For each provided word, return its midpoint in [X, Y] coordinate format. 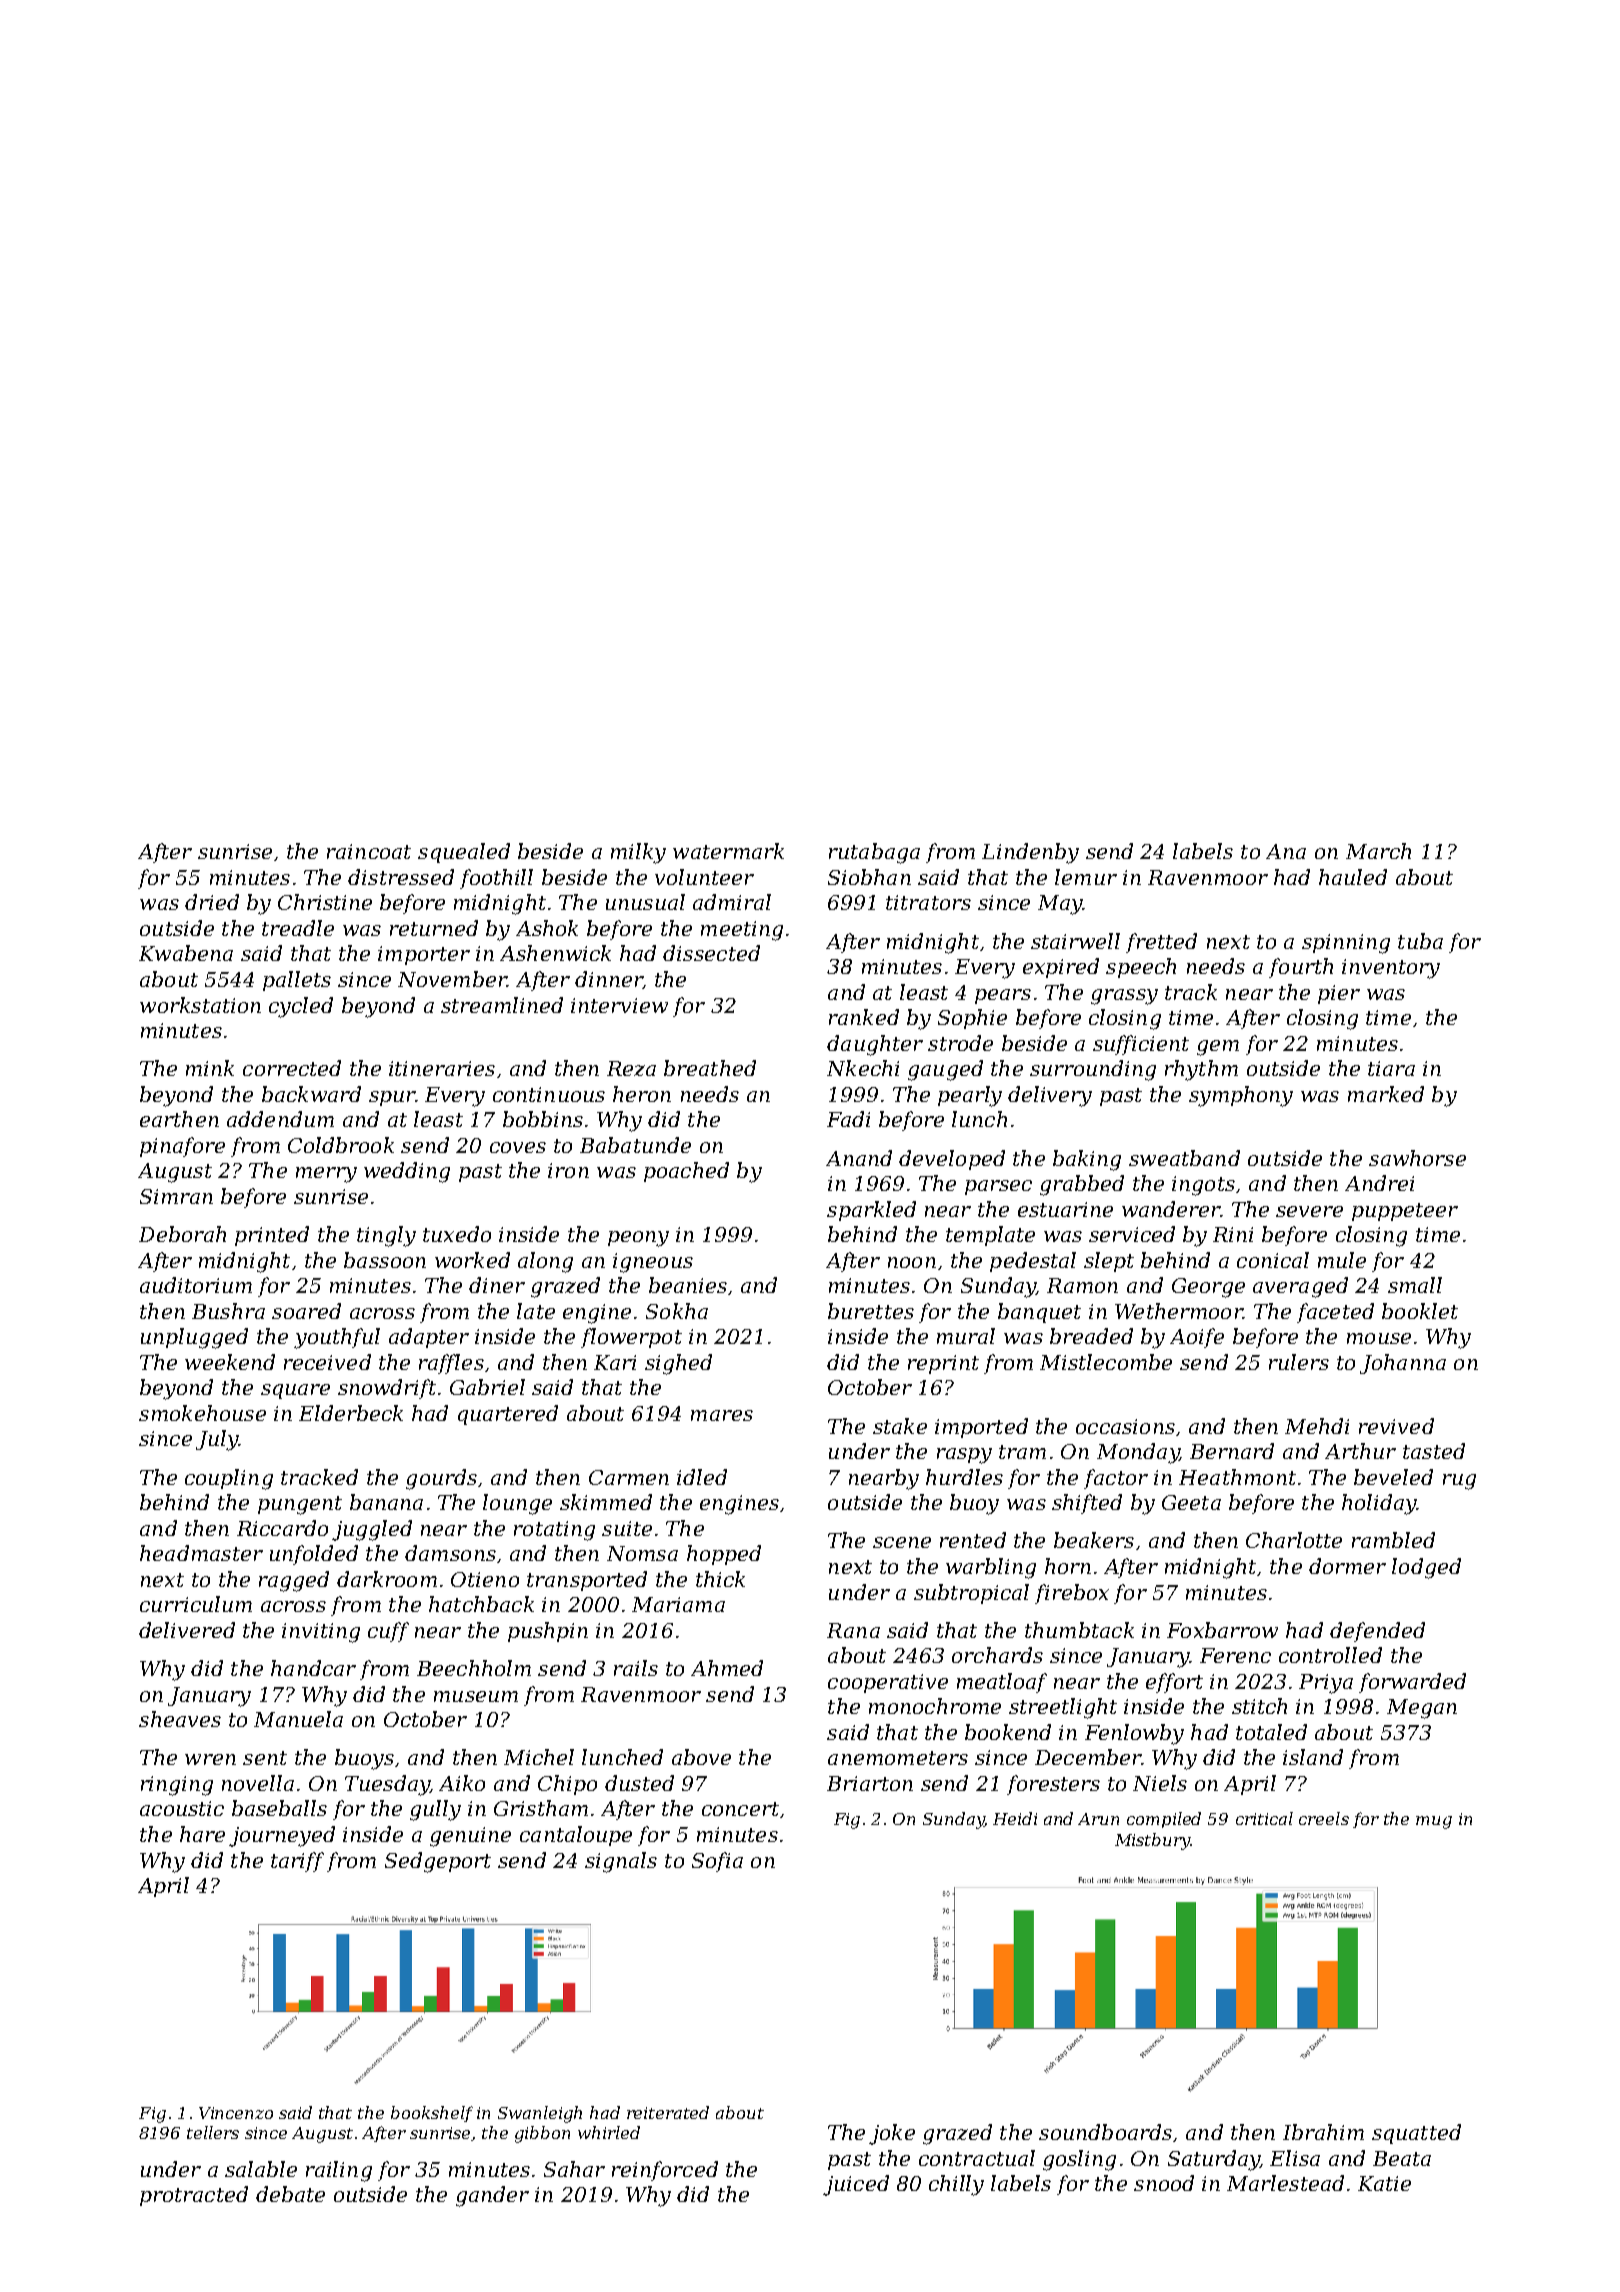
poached [686, 1172]
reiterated [668, 2112]
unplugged [194, 1338]
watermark [728, 851]
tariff [297, 1862]
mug [1434, 1822]
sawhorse [1417, 1158]
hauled [1353, 877]
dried [212, 902]
